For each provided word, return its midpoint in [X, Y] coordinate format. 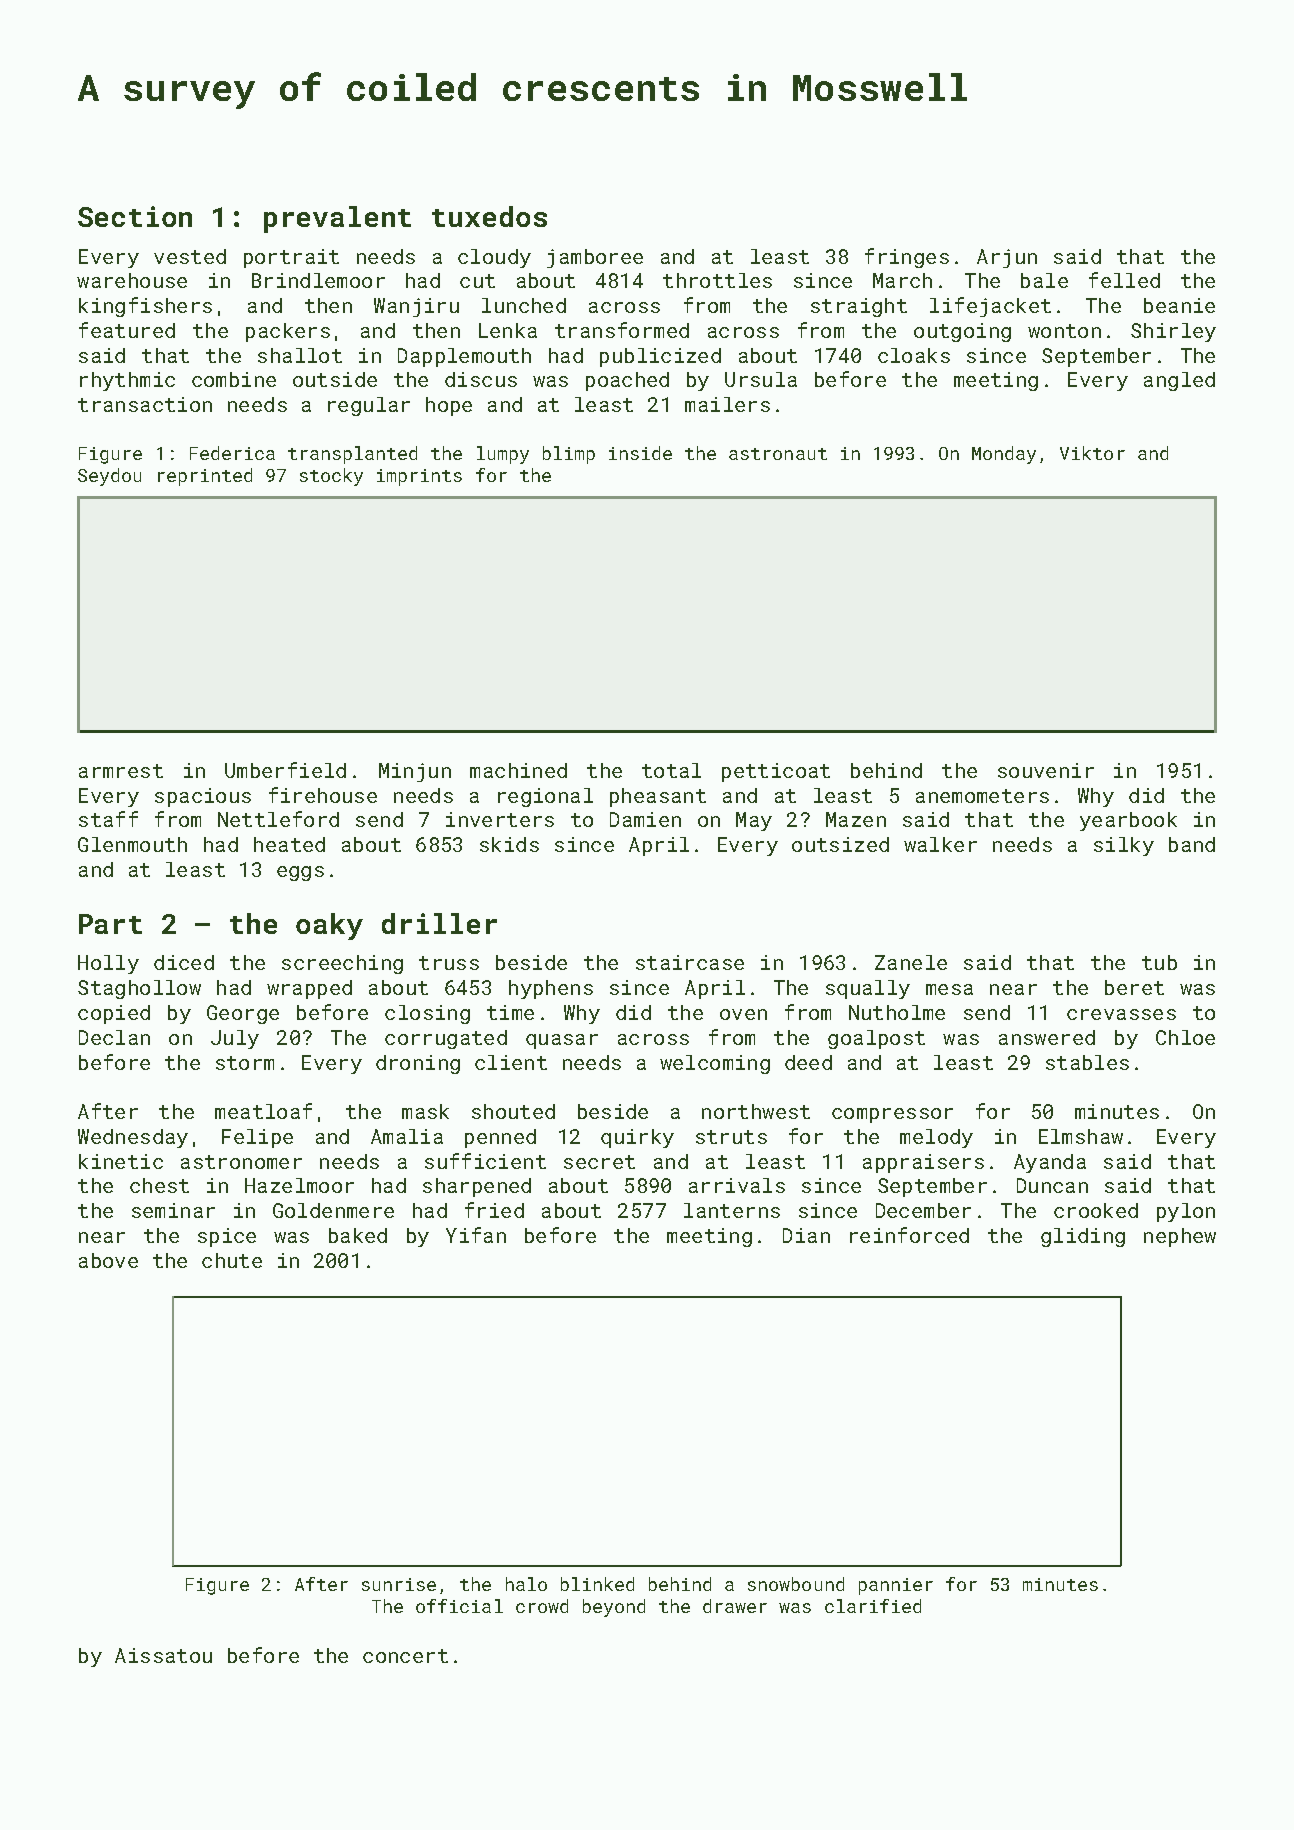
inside [640, 453]
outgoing [962, 332]
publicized [660, 357]
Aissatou [163, 1655]
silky [1124, 846]
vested [190, 256]
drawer [735, 1606]
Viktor [1092, 453]
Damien [645, 819]
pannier [896, 1586]
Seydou [109, 477]
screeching [342, 964]
